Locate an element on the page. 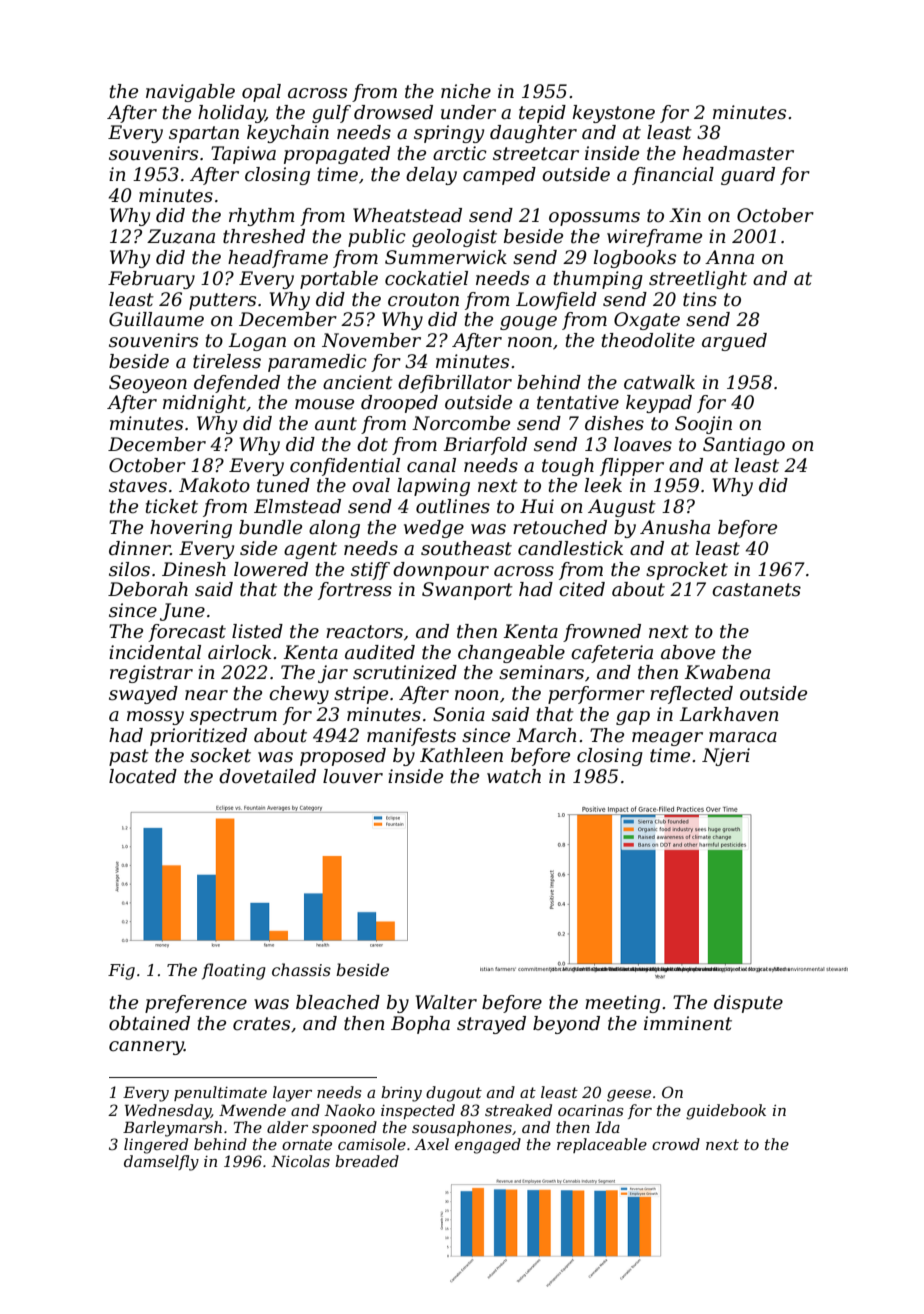 This page has width=924, height=1314. Zuzana is located at coordinates (181, 236).
